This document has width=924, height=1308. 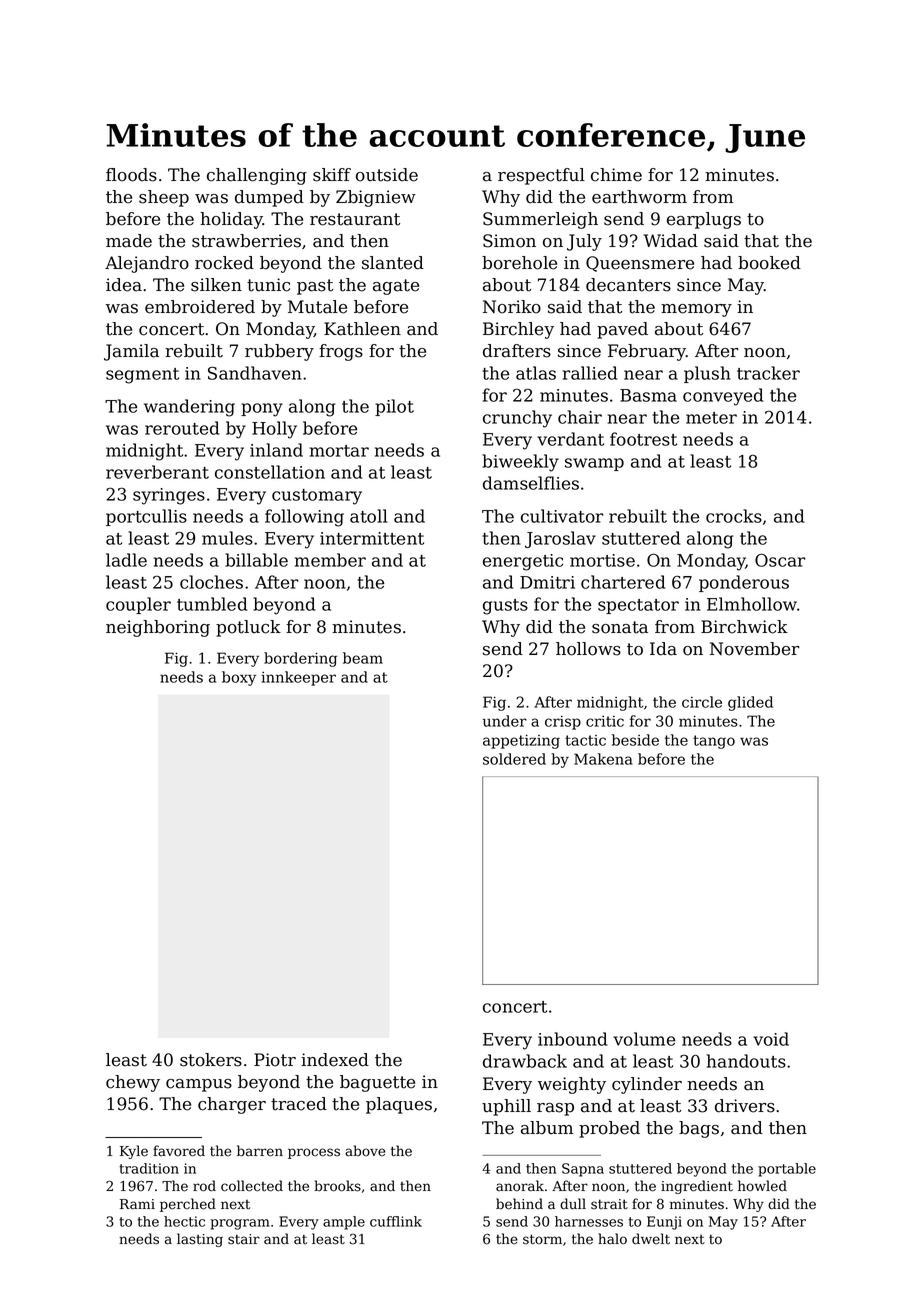 What do you see at coordinates (257, 176) in the document?
I see `challenging` at bounding box center [257, 176].
